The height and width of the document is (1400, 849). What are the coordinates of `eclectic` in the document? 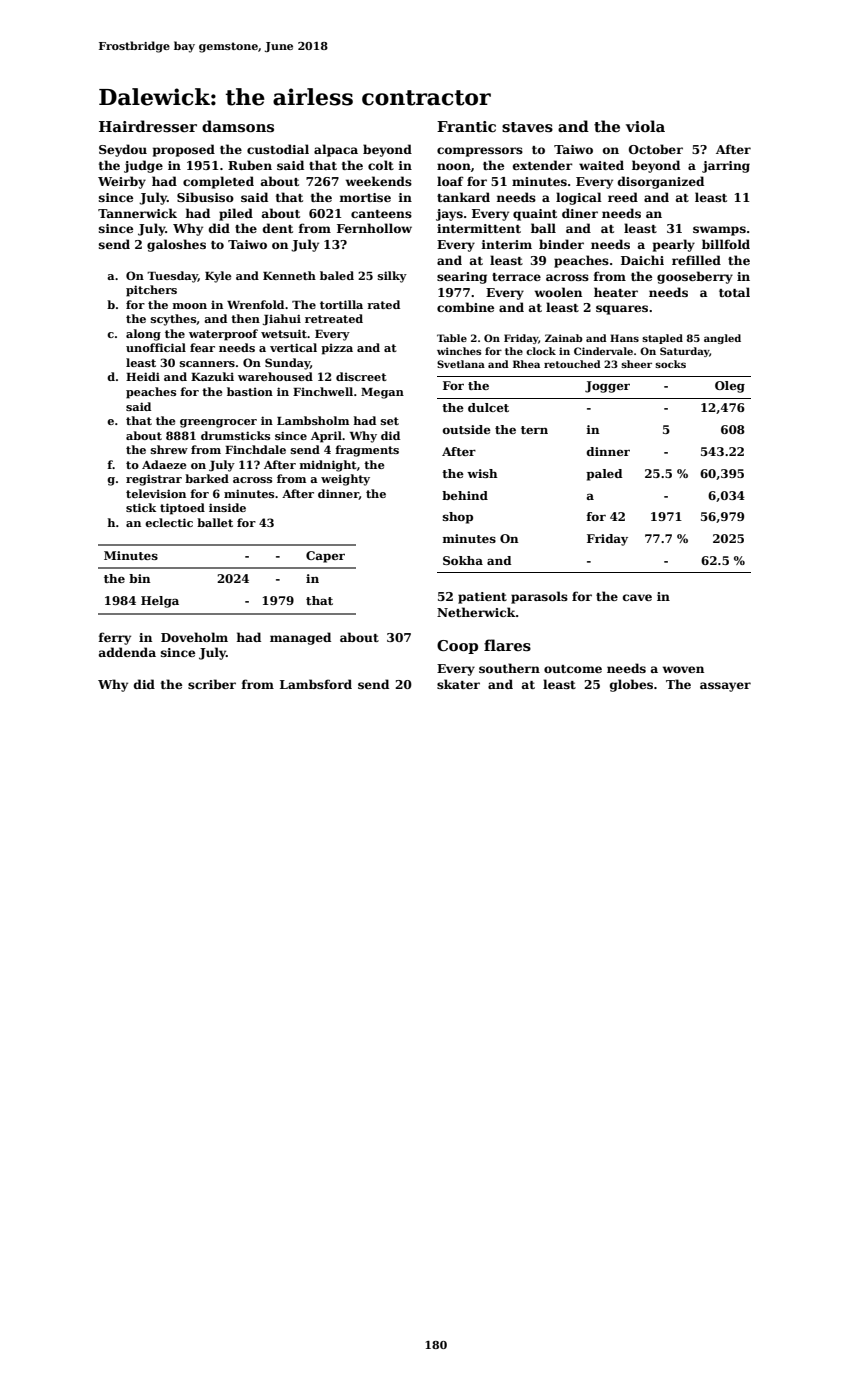 It's located at (169, 522).
